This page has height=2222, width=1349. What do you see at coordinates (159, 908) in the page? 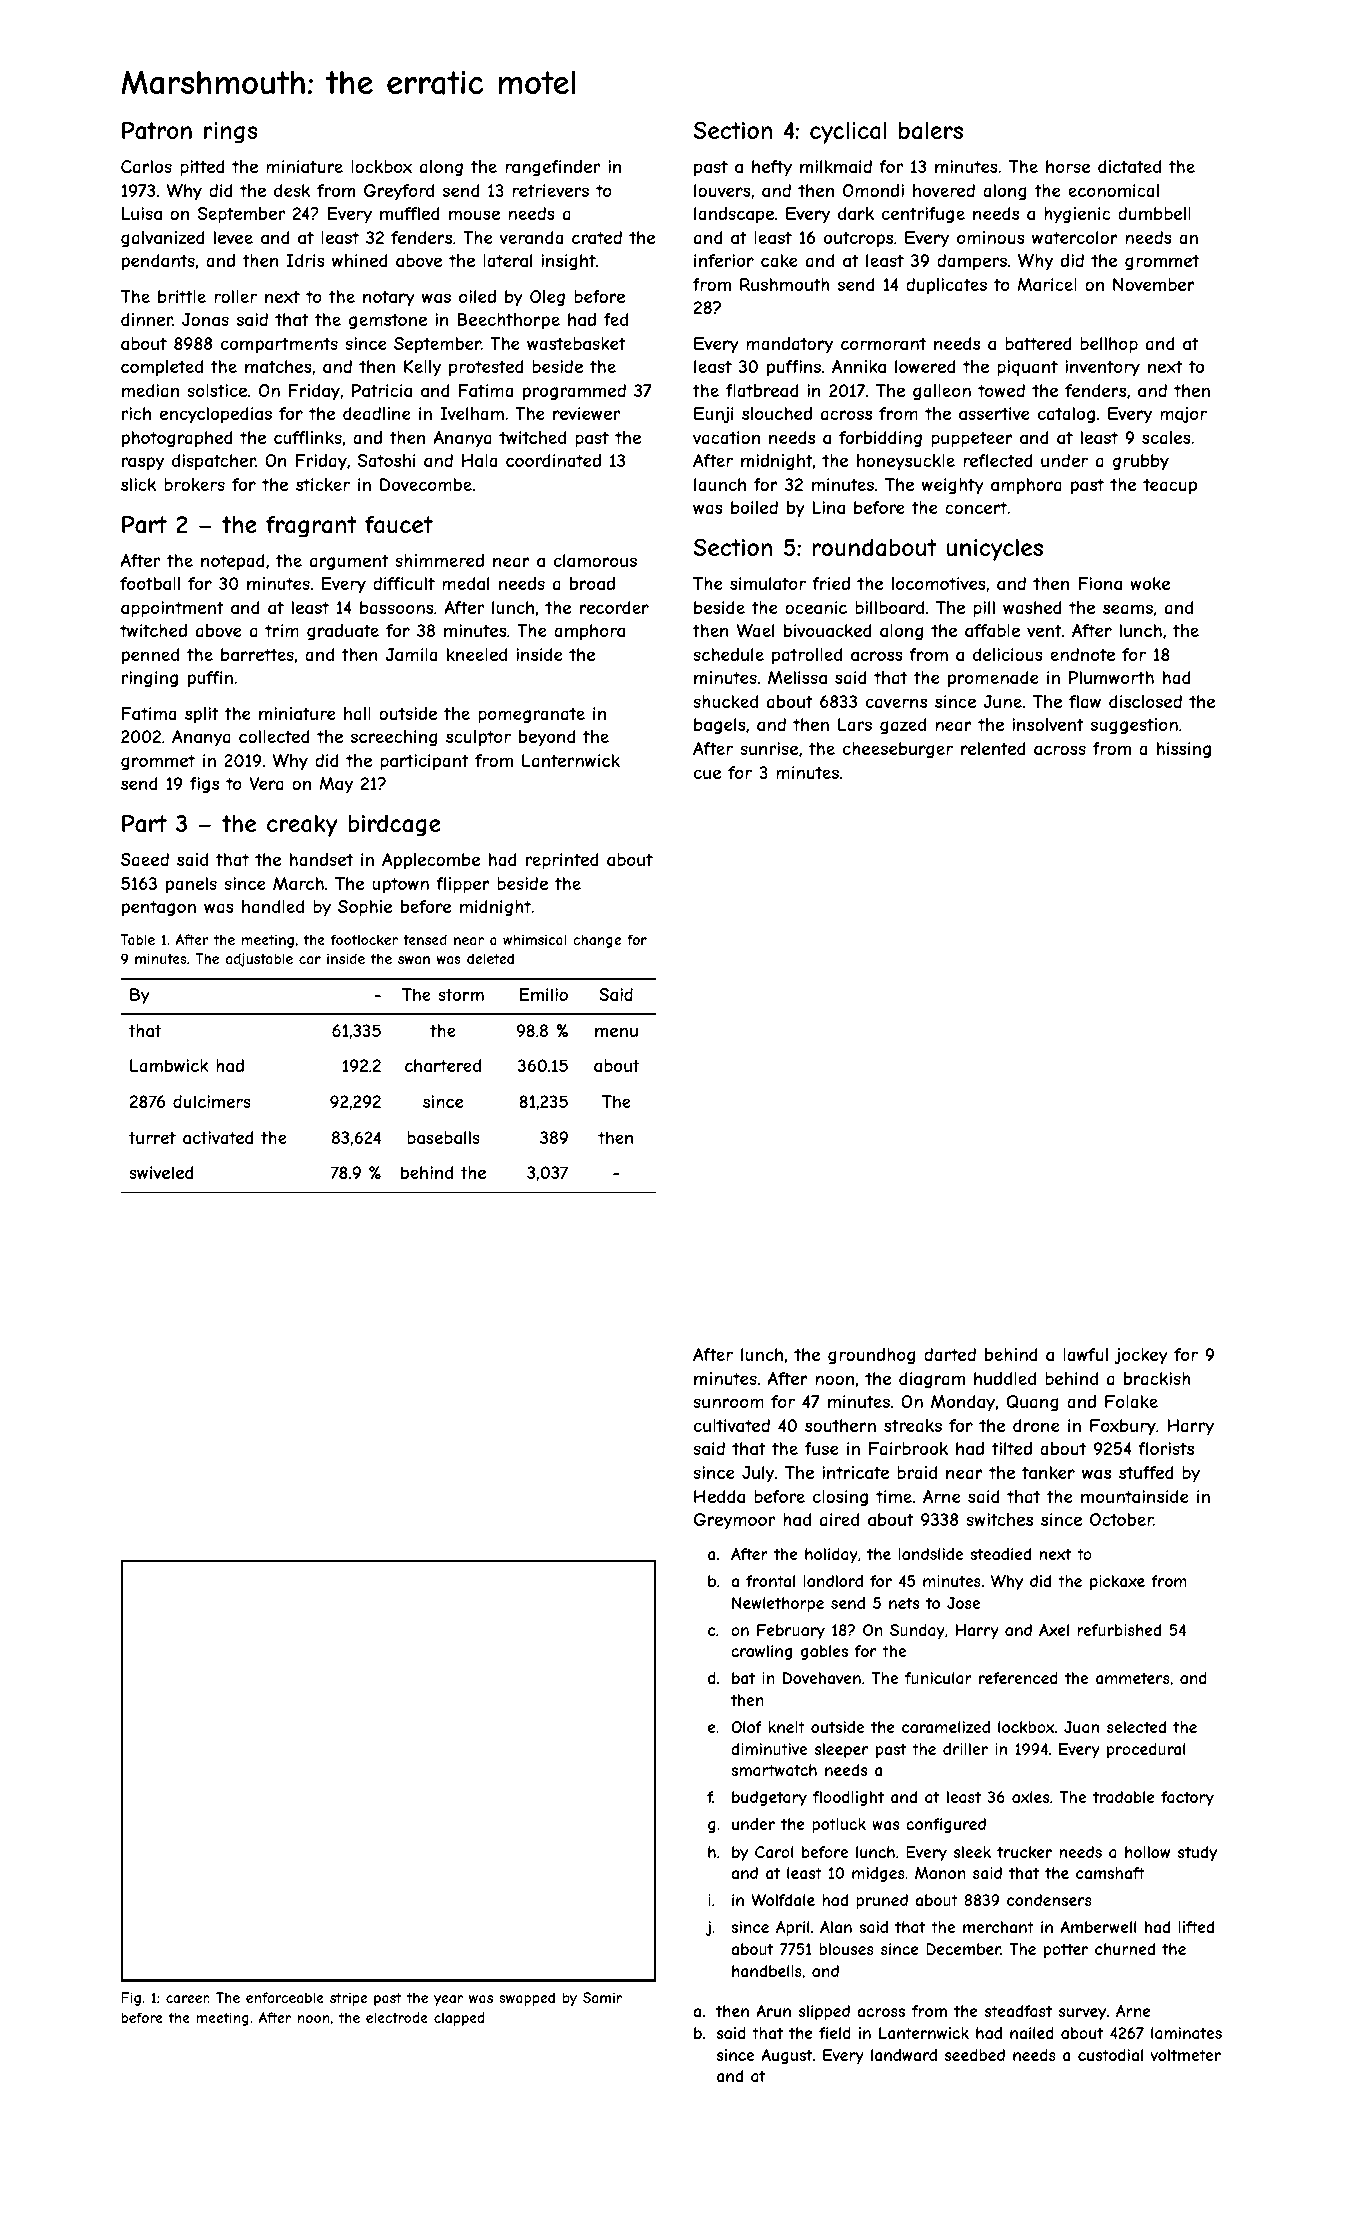
I see `pentagon` at bounding box center [159, 908].
